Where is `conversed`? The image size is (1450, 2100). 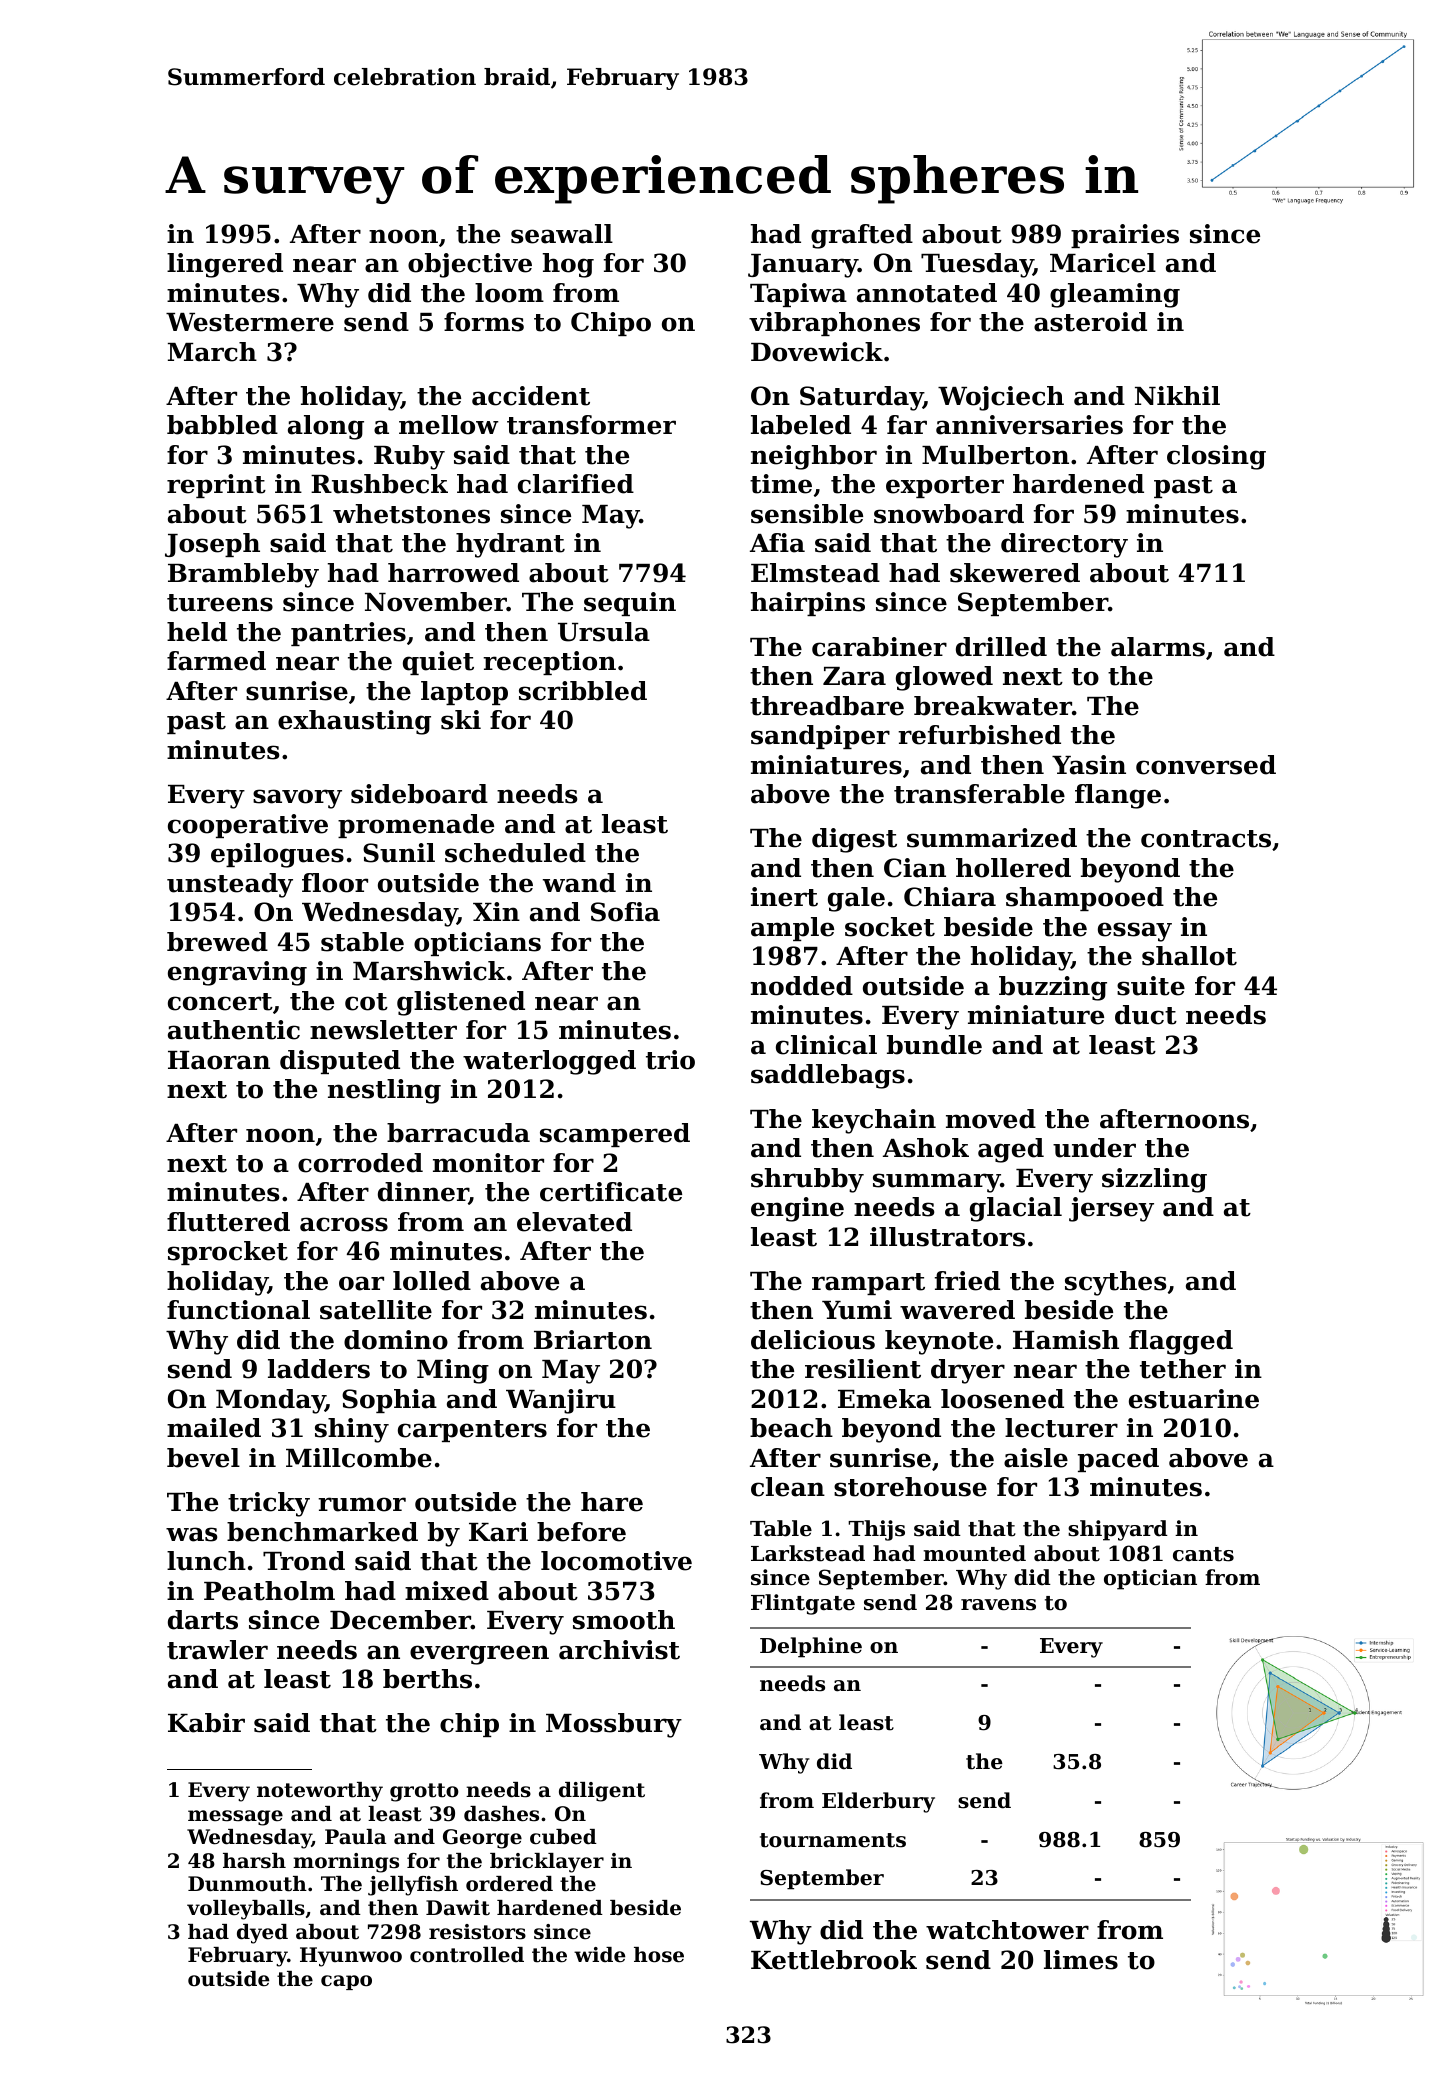 conversed is located at coordinates (1206, 765).
